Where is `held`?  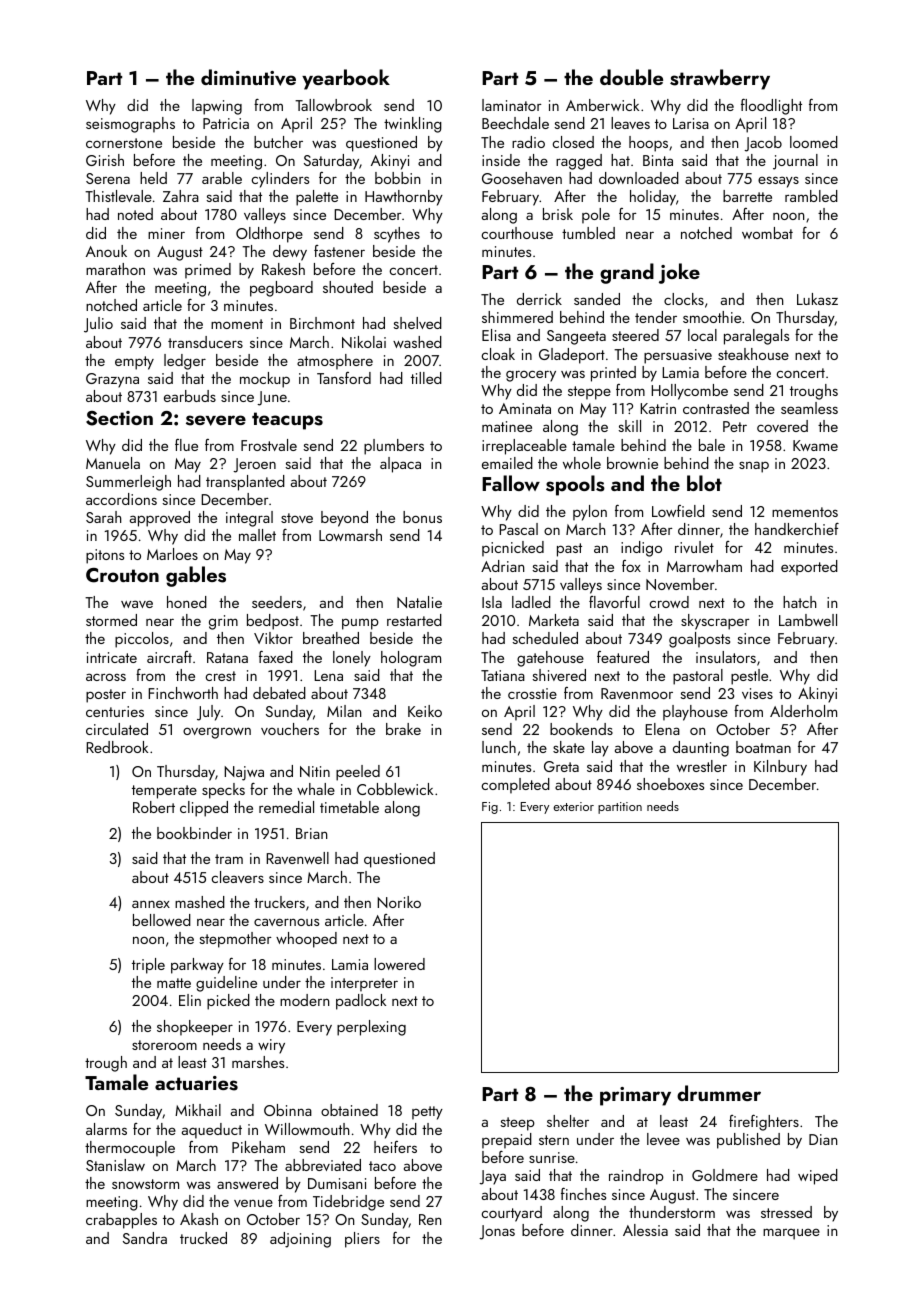
held is located at coordinates (153, 178).
